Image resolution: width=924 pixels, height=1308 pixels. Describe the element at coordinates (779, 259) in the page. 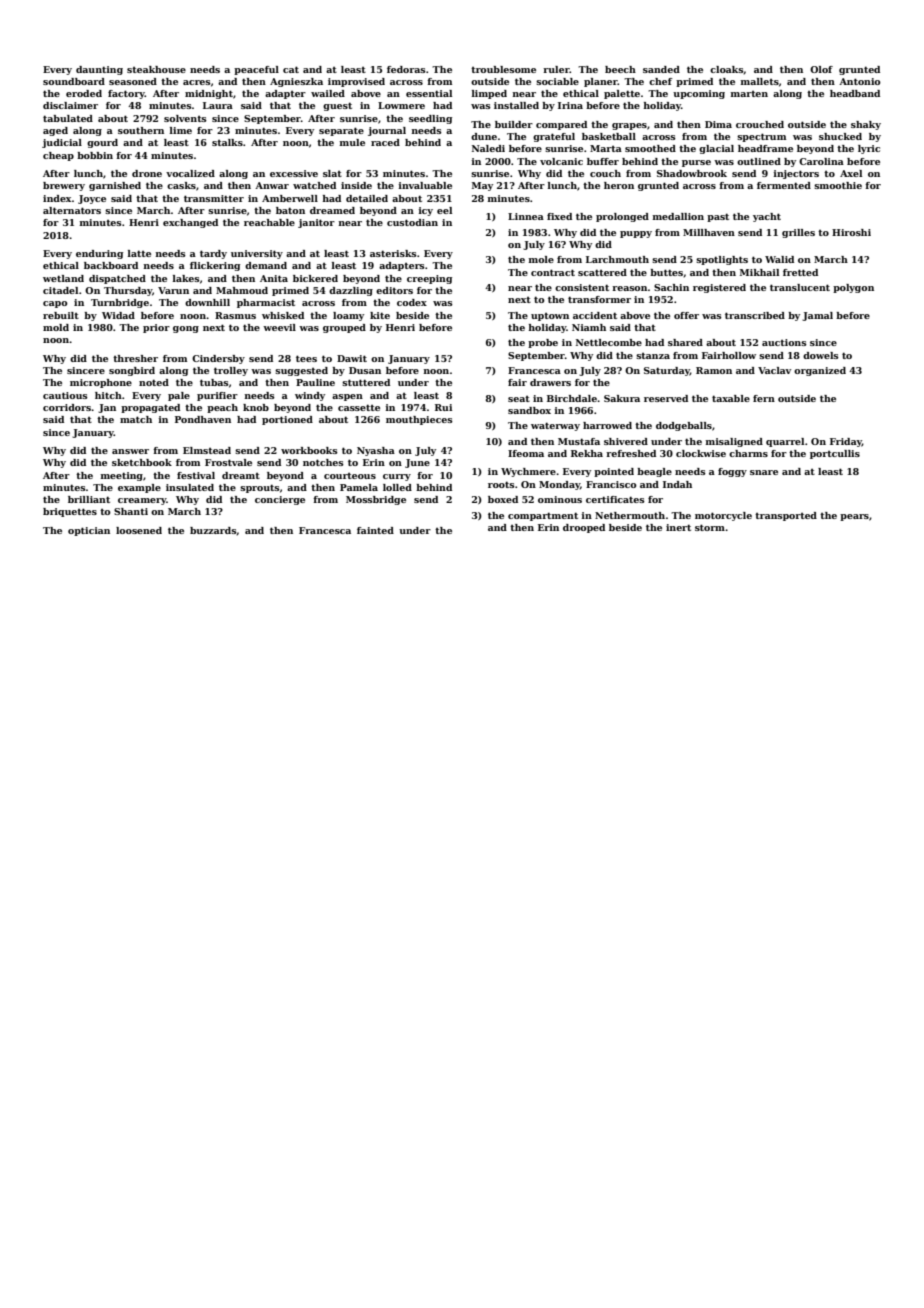

I see `Walid` at that location.
